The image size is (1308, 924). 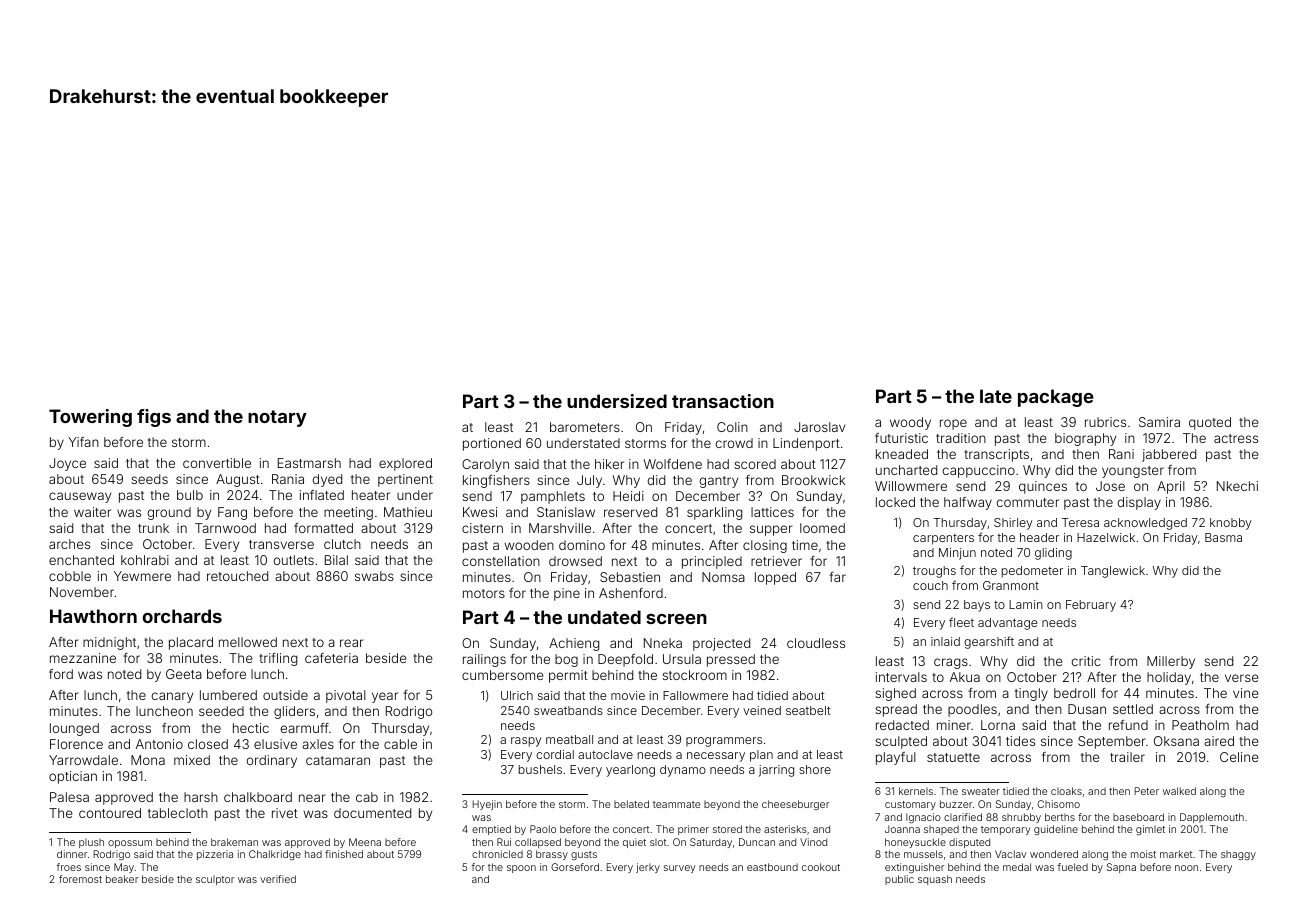 I want to click on swabs, so click(x=374, y=576).
